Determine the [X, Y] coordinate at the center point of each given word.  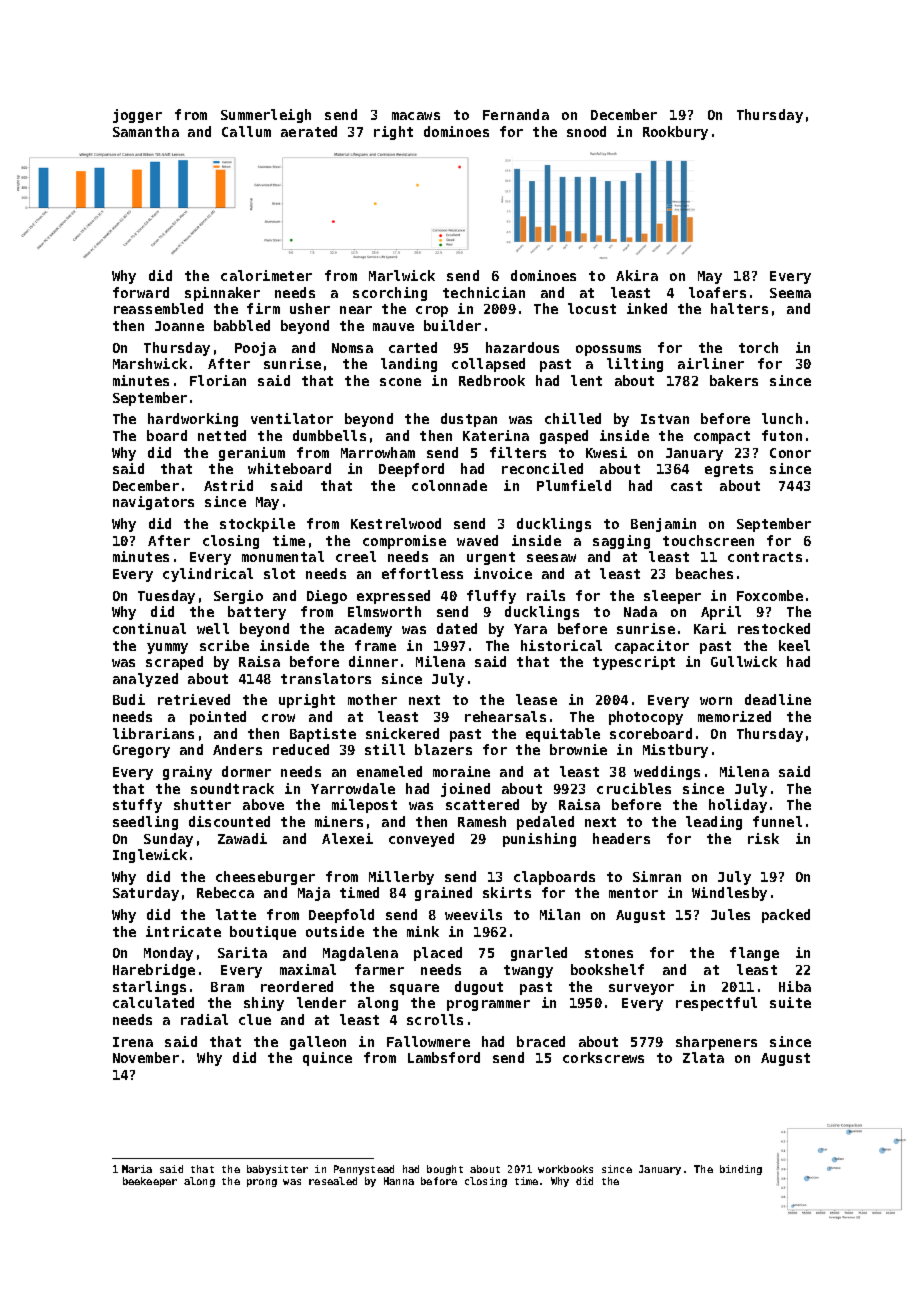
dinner [373, 661]
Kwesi [606, 452]
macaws [416, 116]
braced [541, 1041]
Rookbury [675, 133]
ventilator [292, 418]
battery [257, 613]
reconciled [542, 468]
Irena [133, 1042]
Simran [657, 876]
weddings [667, 773]
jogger [137, 116]
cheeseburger [265, 878]
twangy [528, 971]
